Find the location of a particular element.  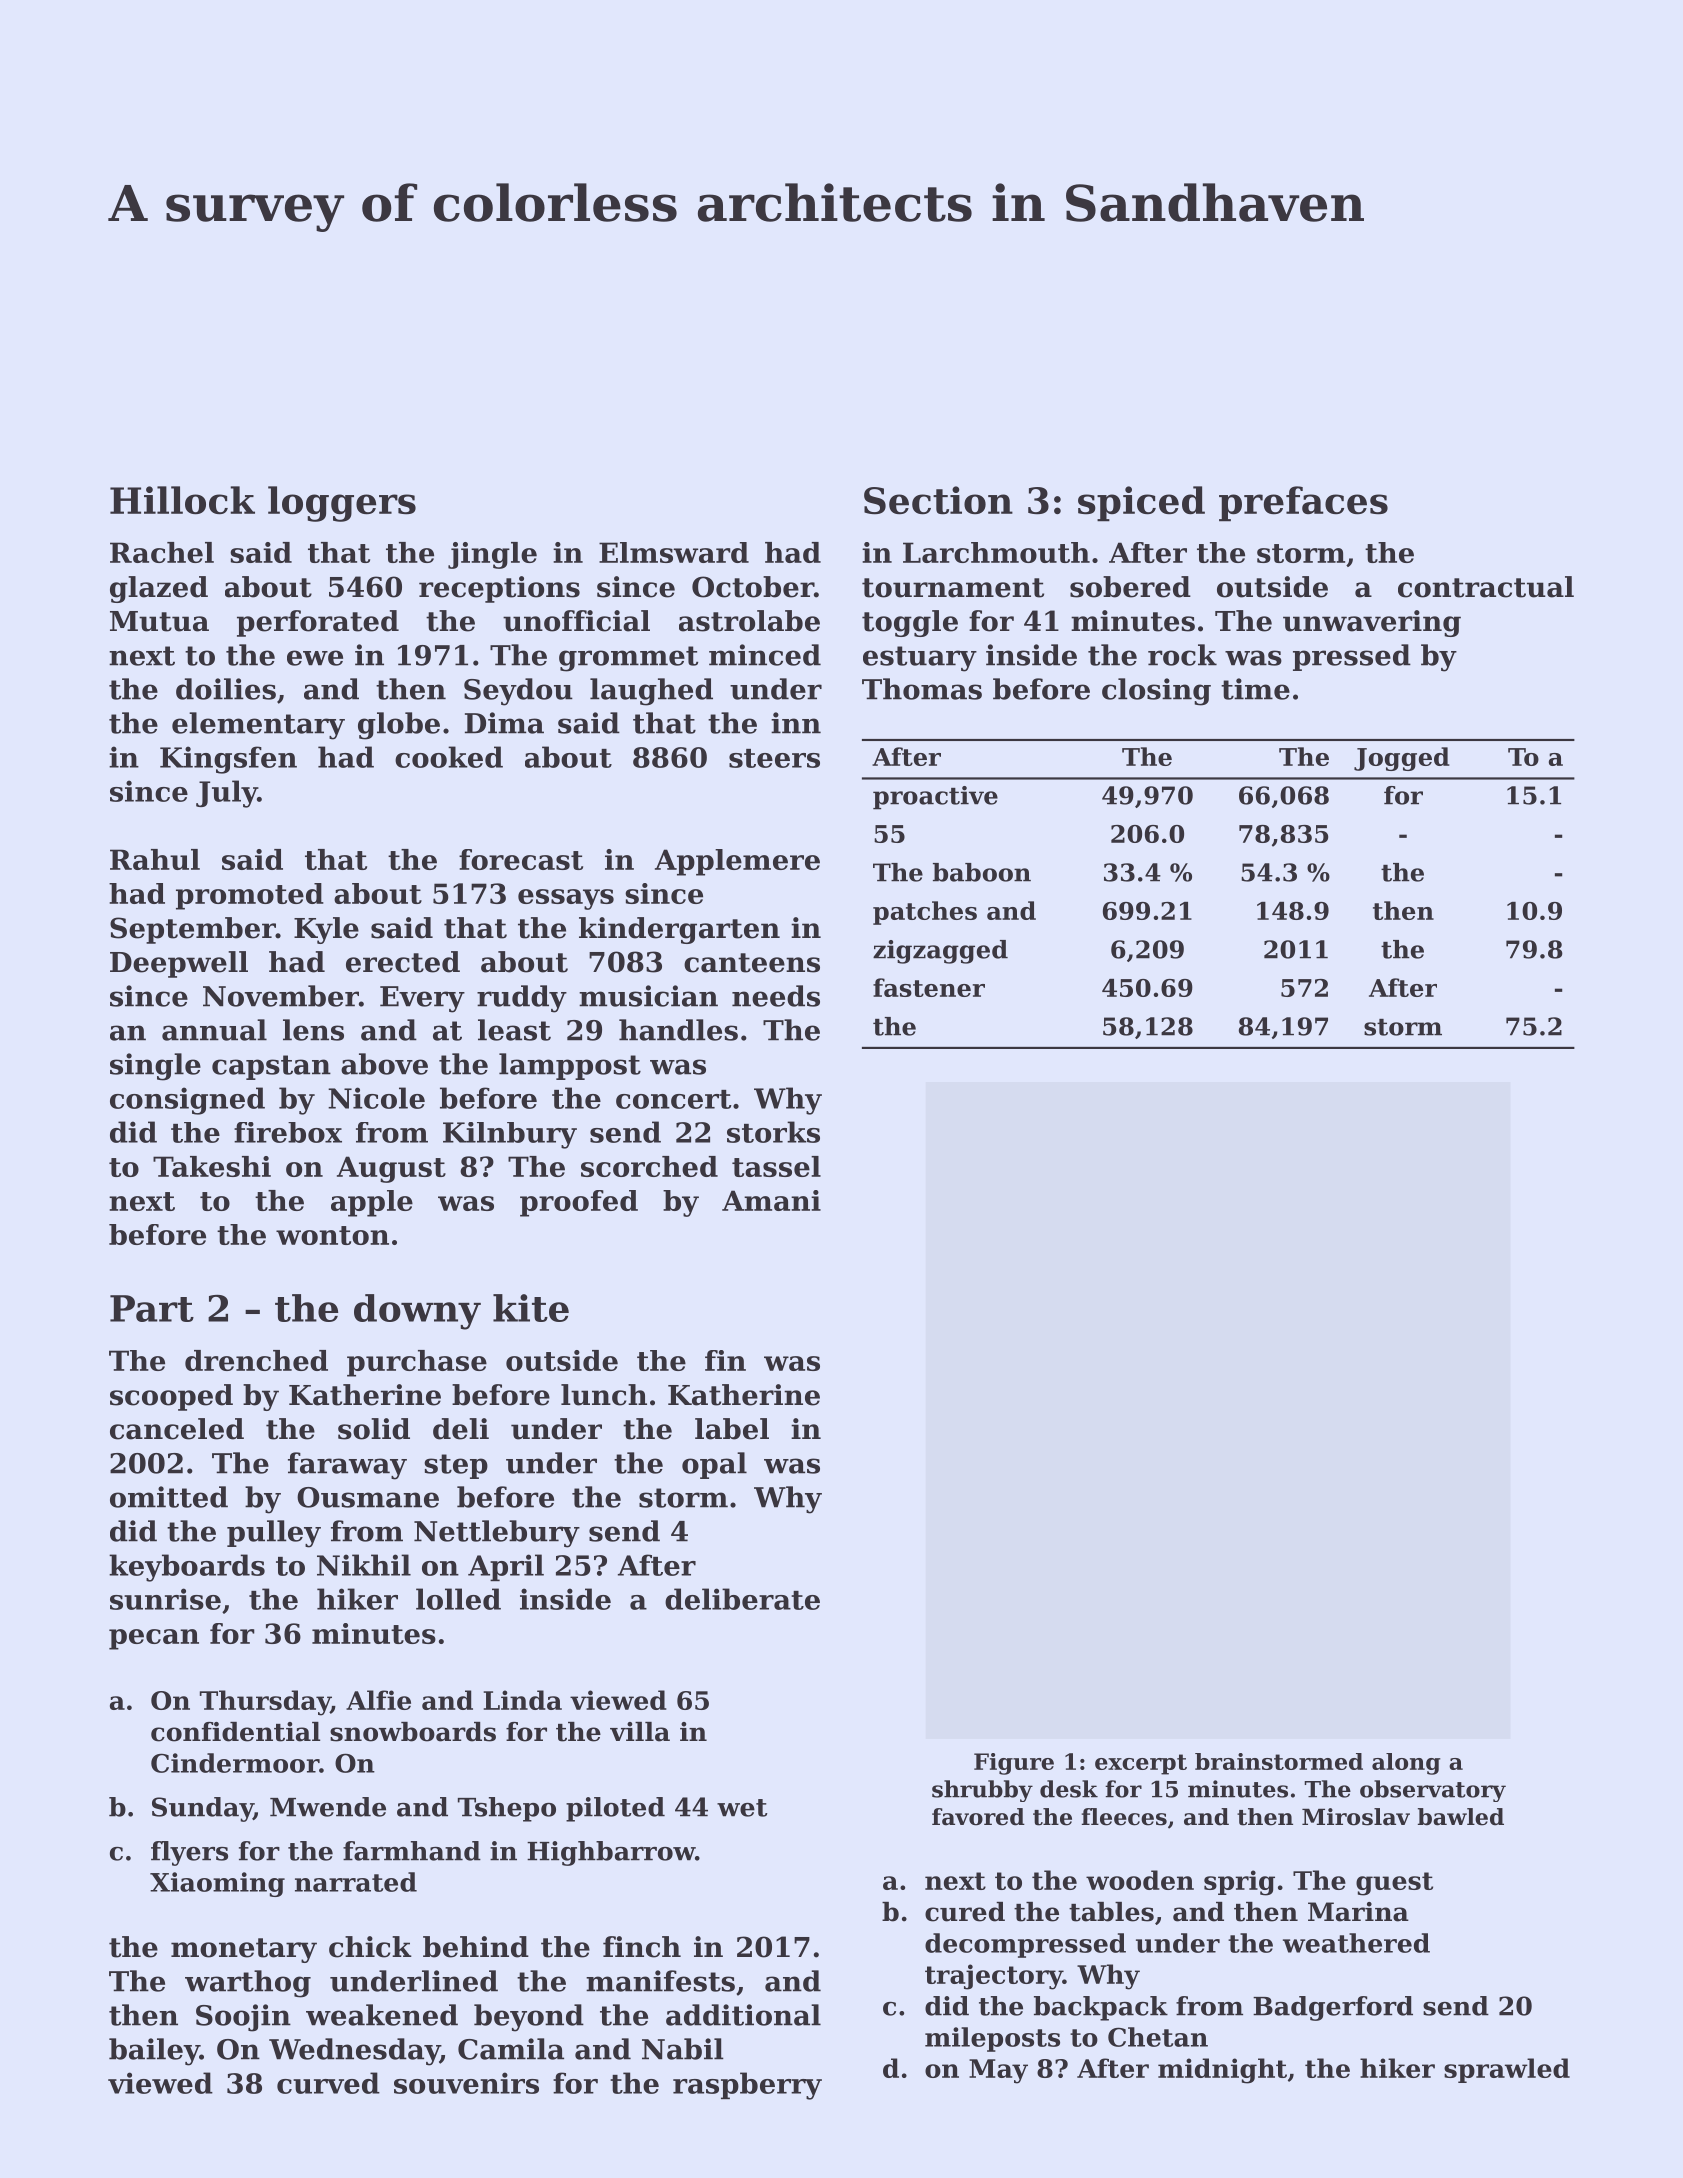

opal is located at coordinates (714, 1465).
